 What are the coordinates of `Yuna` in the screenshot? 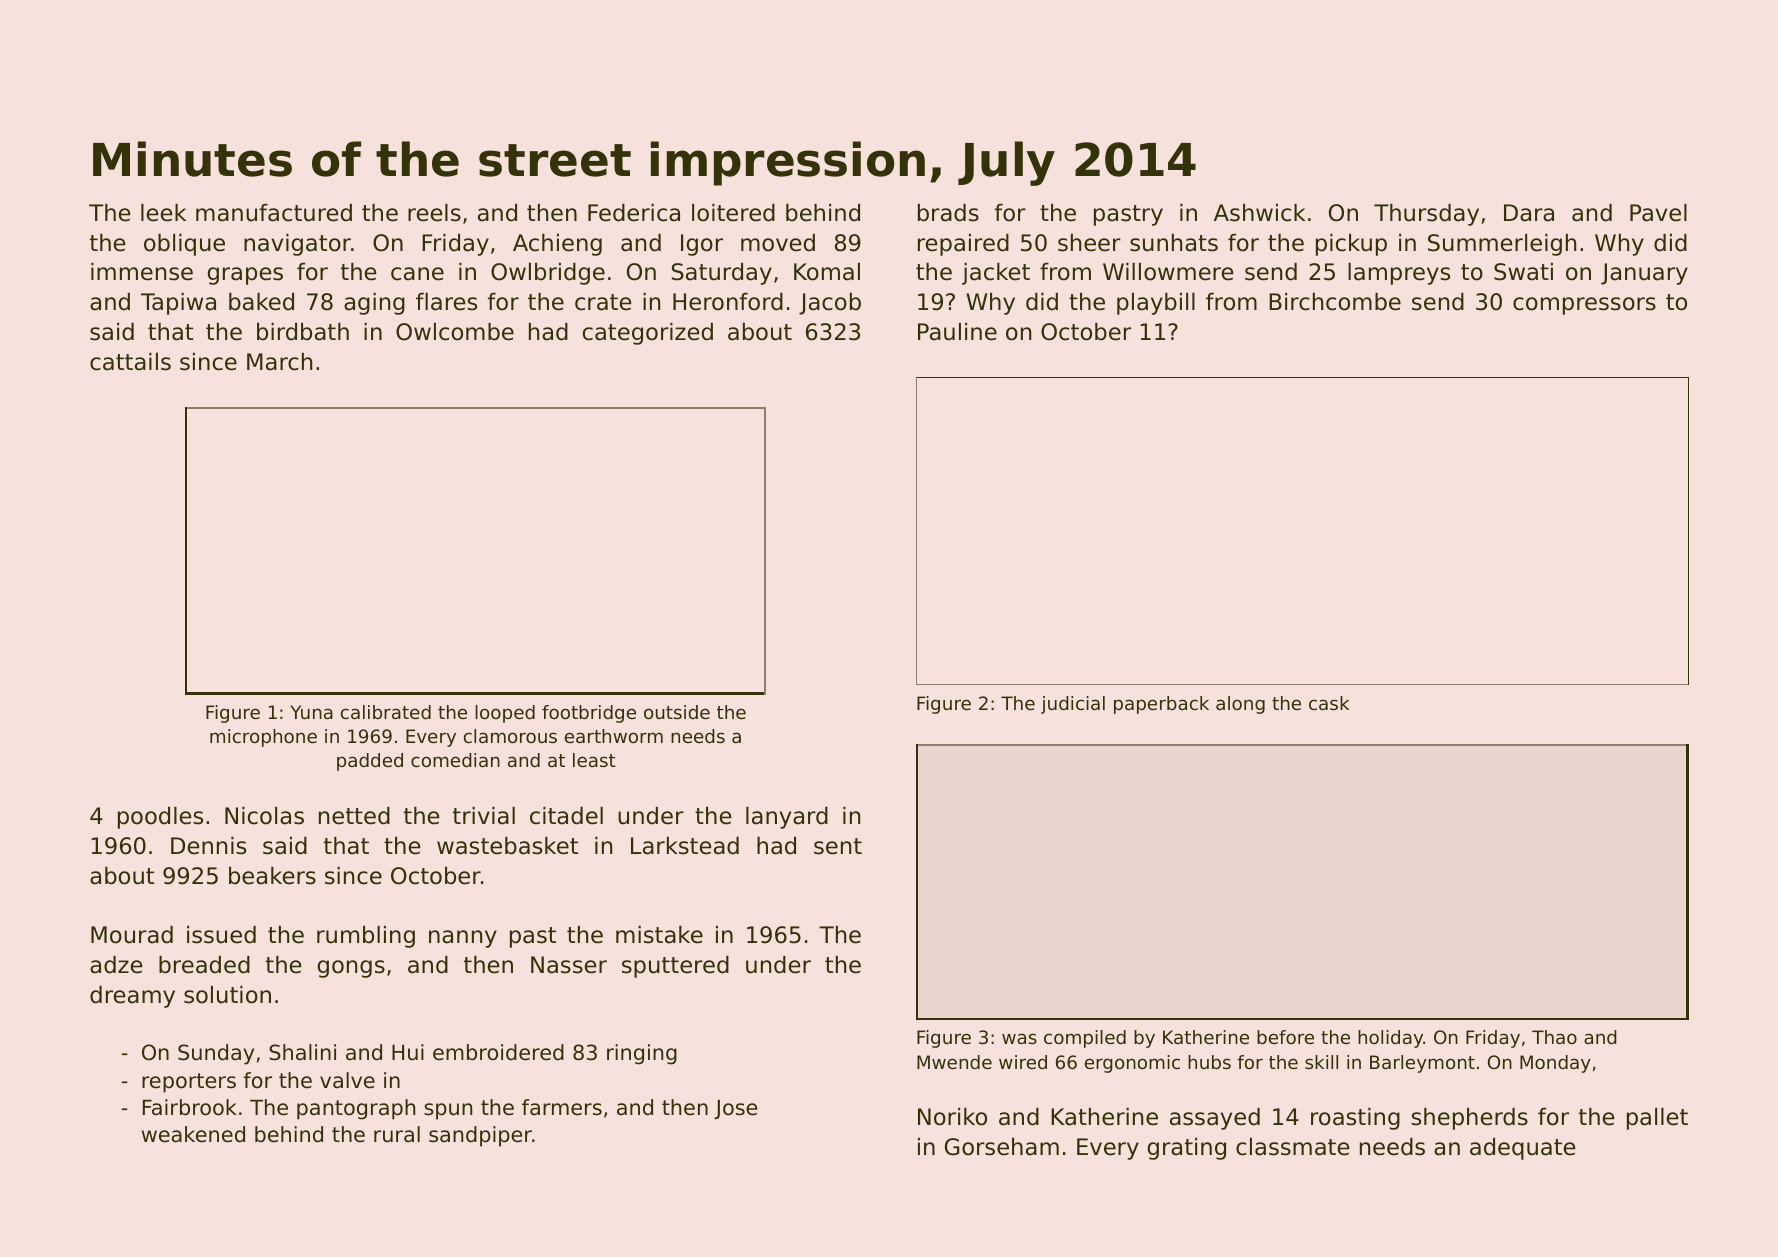 It's located at (311, 712).
